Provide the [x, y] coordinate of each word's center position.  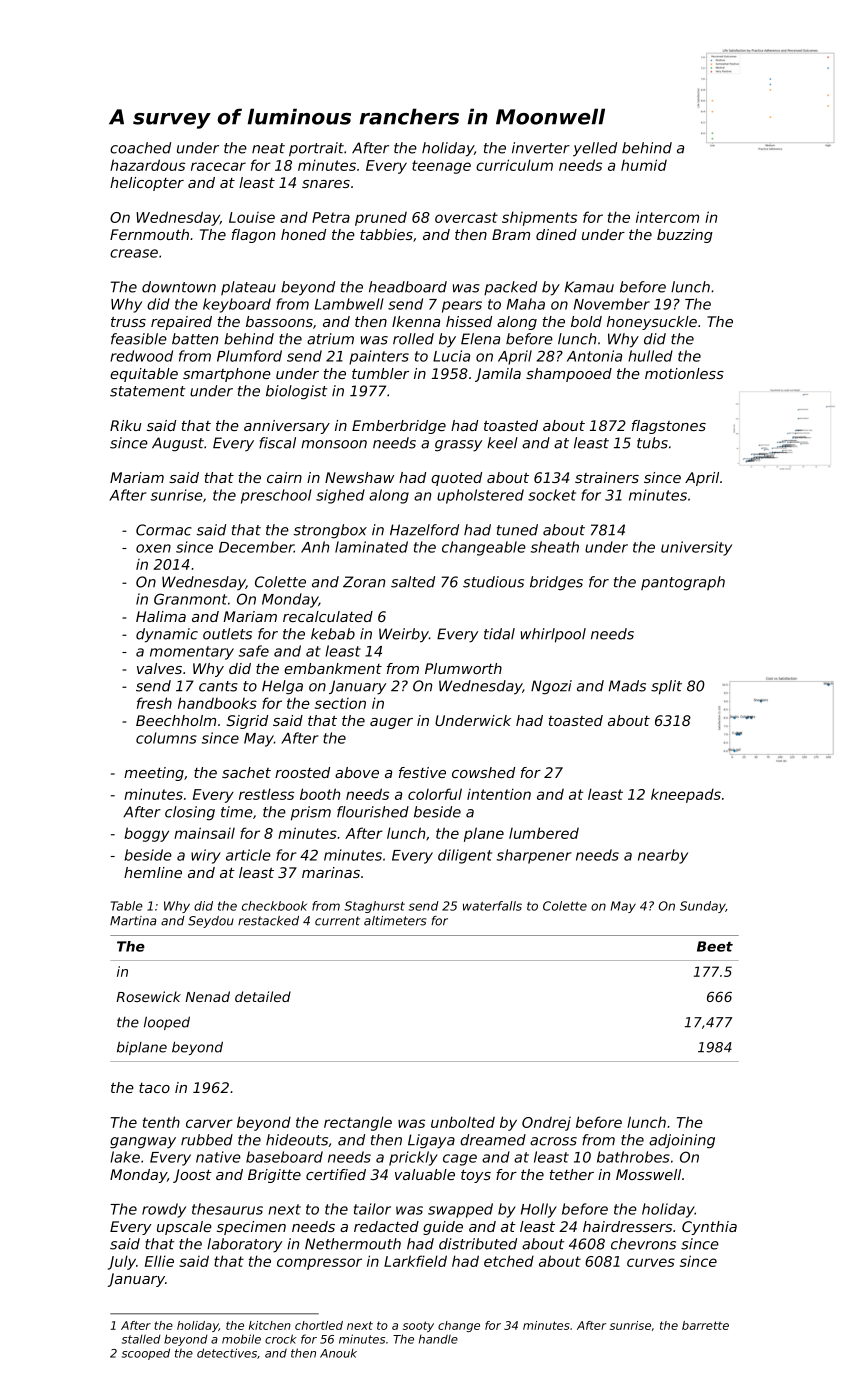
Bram [511, 234]
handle [438, 1339]
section [340, 703]
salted [413, 582]
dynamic [167, 635]
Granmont [190, 599]
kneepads [686, 795]
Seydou [211, 922]
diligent [465, 856]
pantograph [683, 583]
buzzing [685, 236]
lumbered [544, 833]
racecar [218, 166]
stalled [141, 1339]
